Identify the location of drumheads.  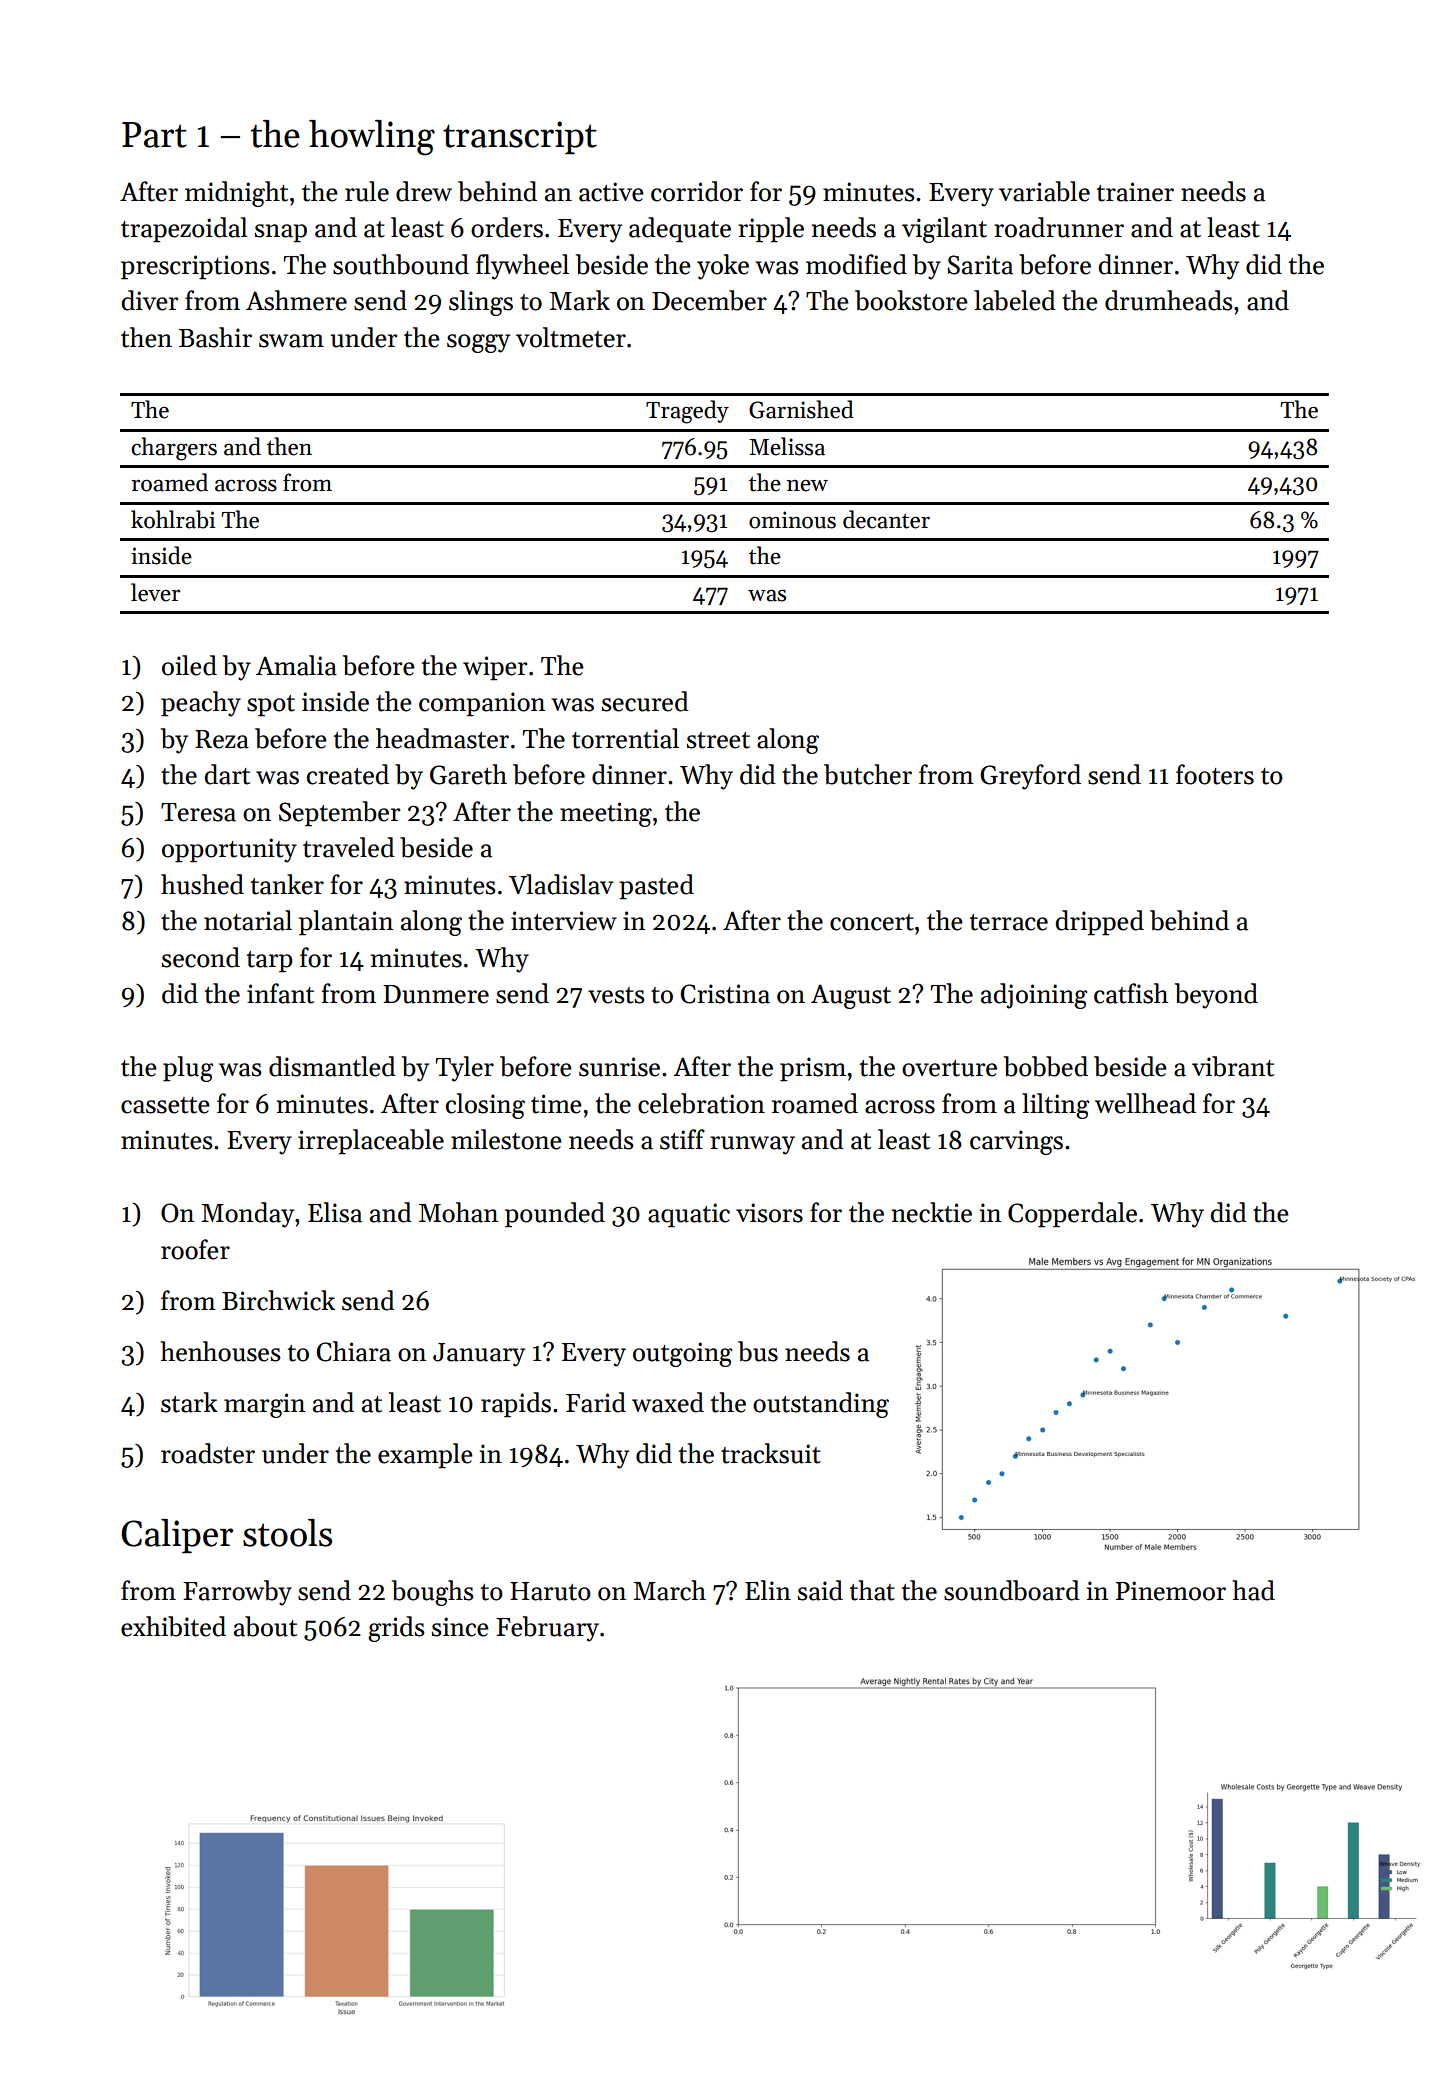
(1169, 300).
